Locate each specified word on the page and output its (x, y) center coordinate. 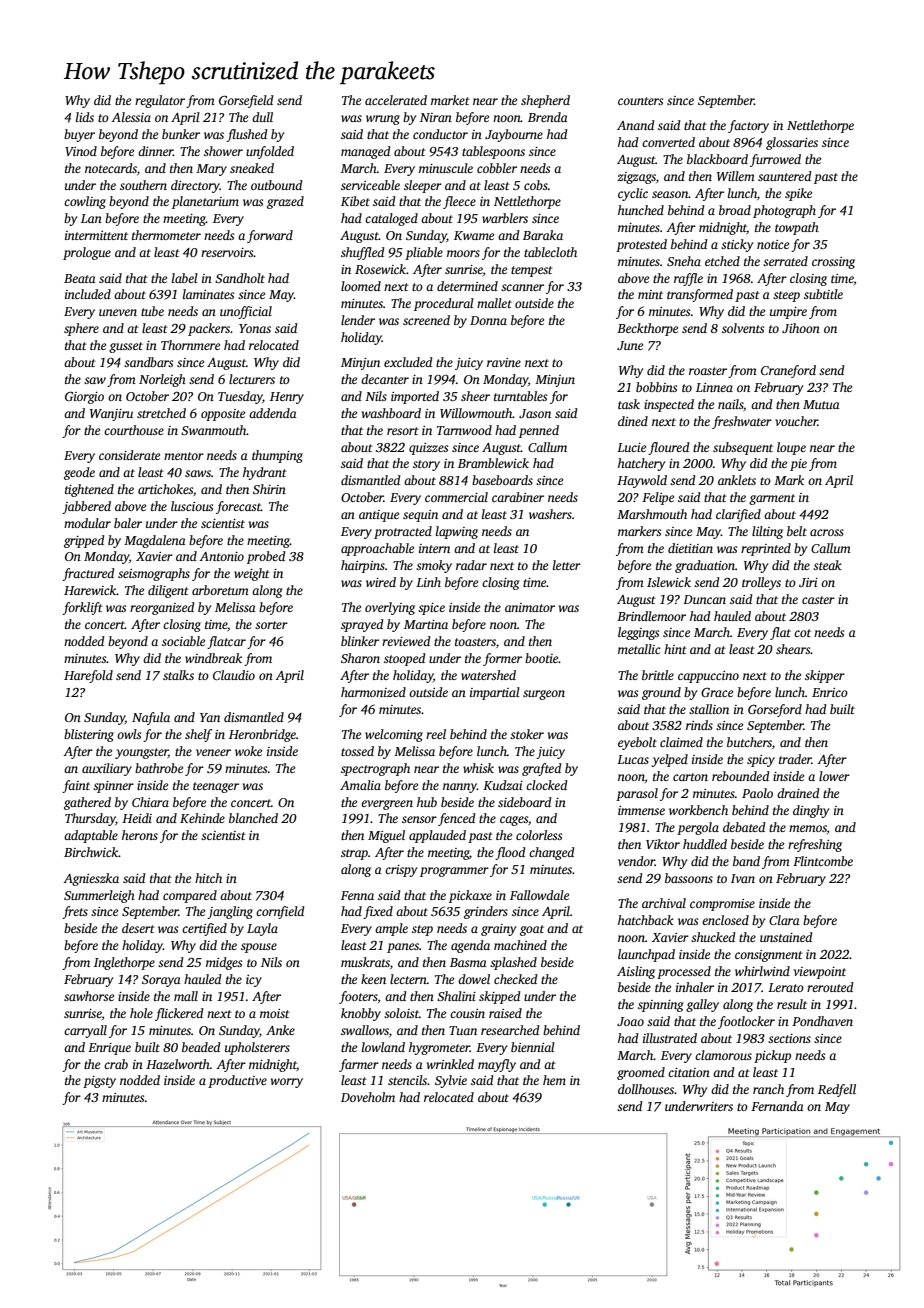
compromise (722, 905)
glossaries (792, 143)
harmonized (373, 692)
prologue (87, 253)
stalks (178, 675)
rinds (699, 725)
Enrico (830, 692)
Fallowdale (539, 895)
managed (366, 152)
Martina (426, 624)
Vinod (81, 151)
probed (266, 557)
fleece (459, 202)
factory (748, 126)
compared (190, 896)
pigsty (99, 1082)
